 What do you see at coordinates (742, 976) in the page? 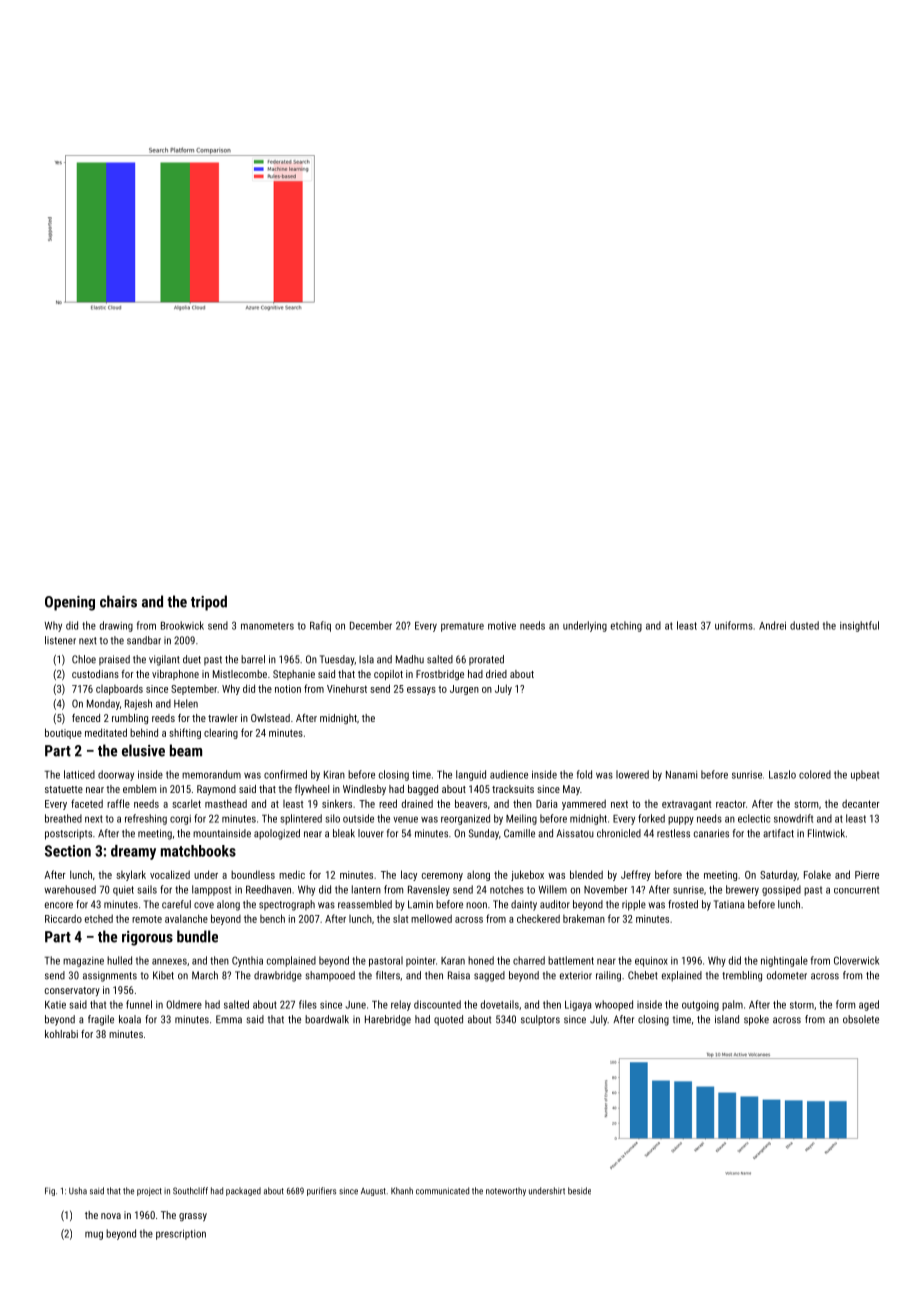
I see `trembling` at bounding box center [742, 976].
